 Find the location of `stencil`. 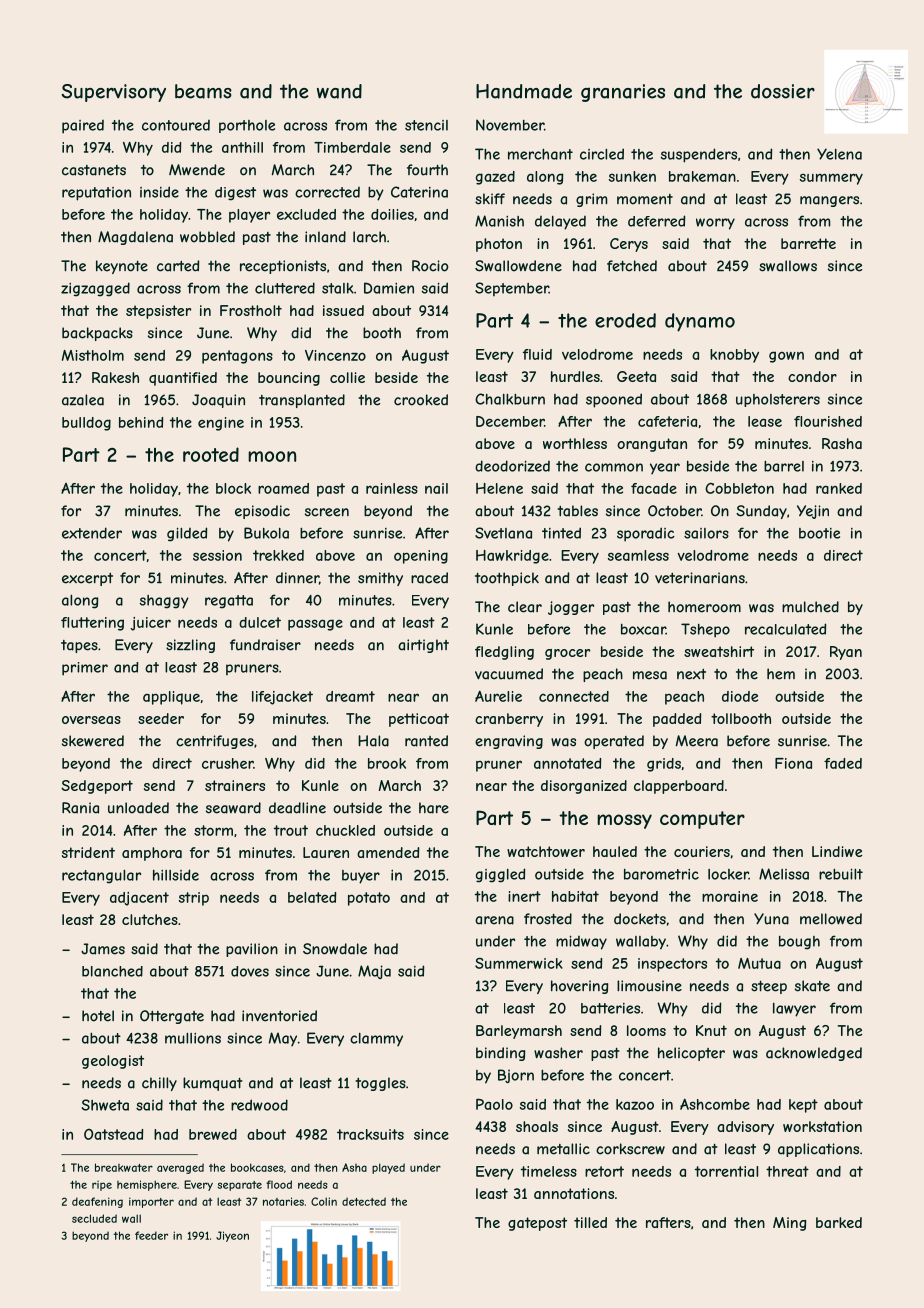

stencil is located at coordinates (426, 125).
